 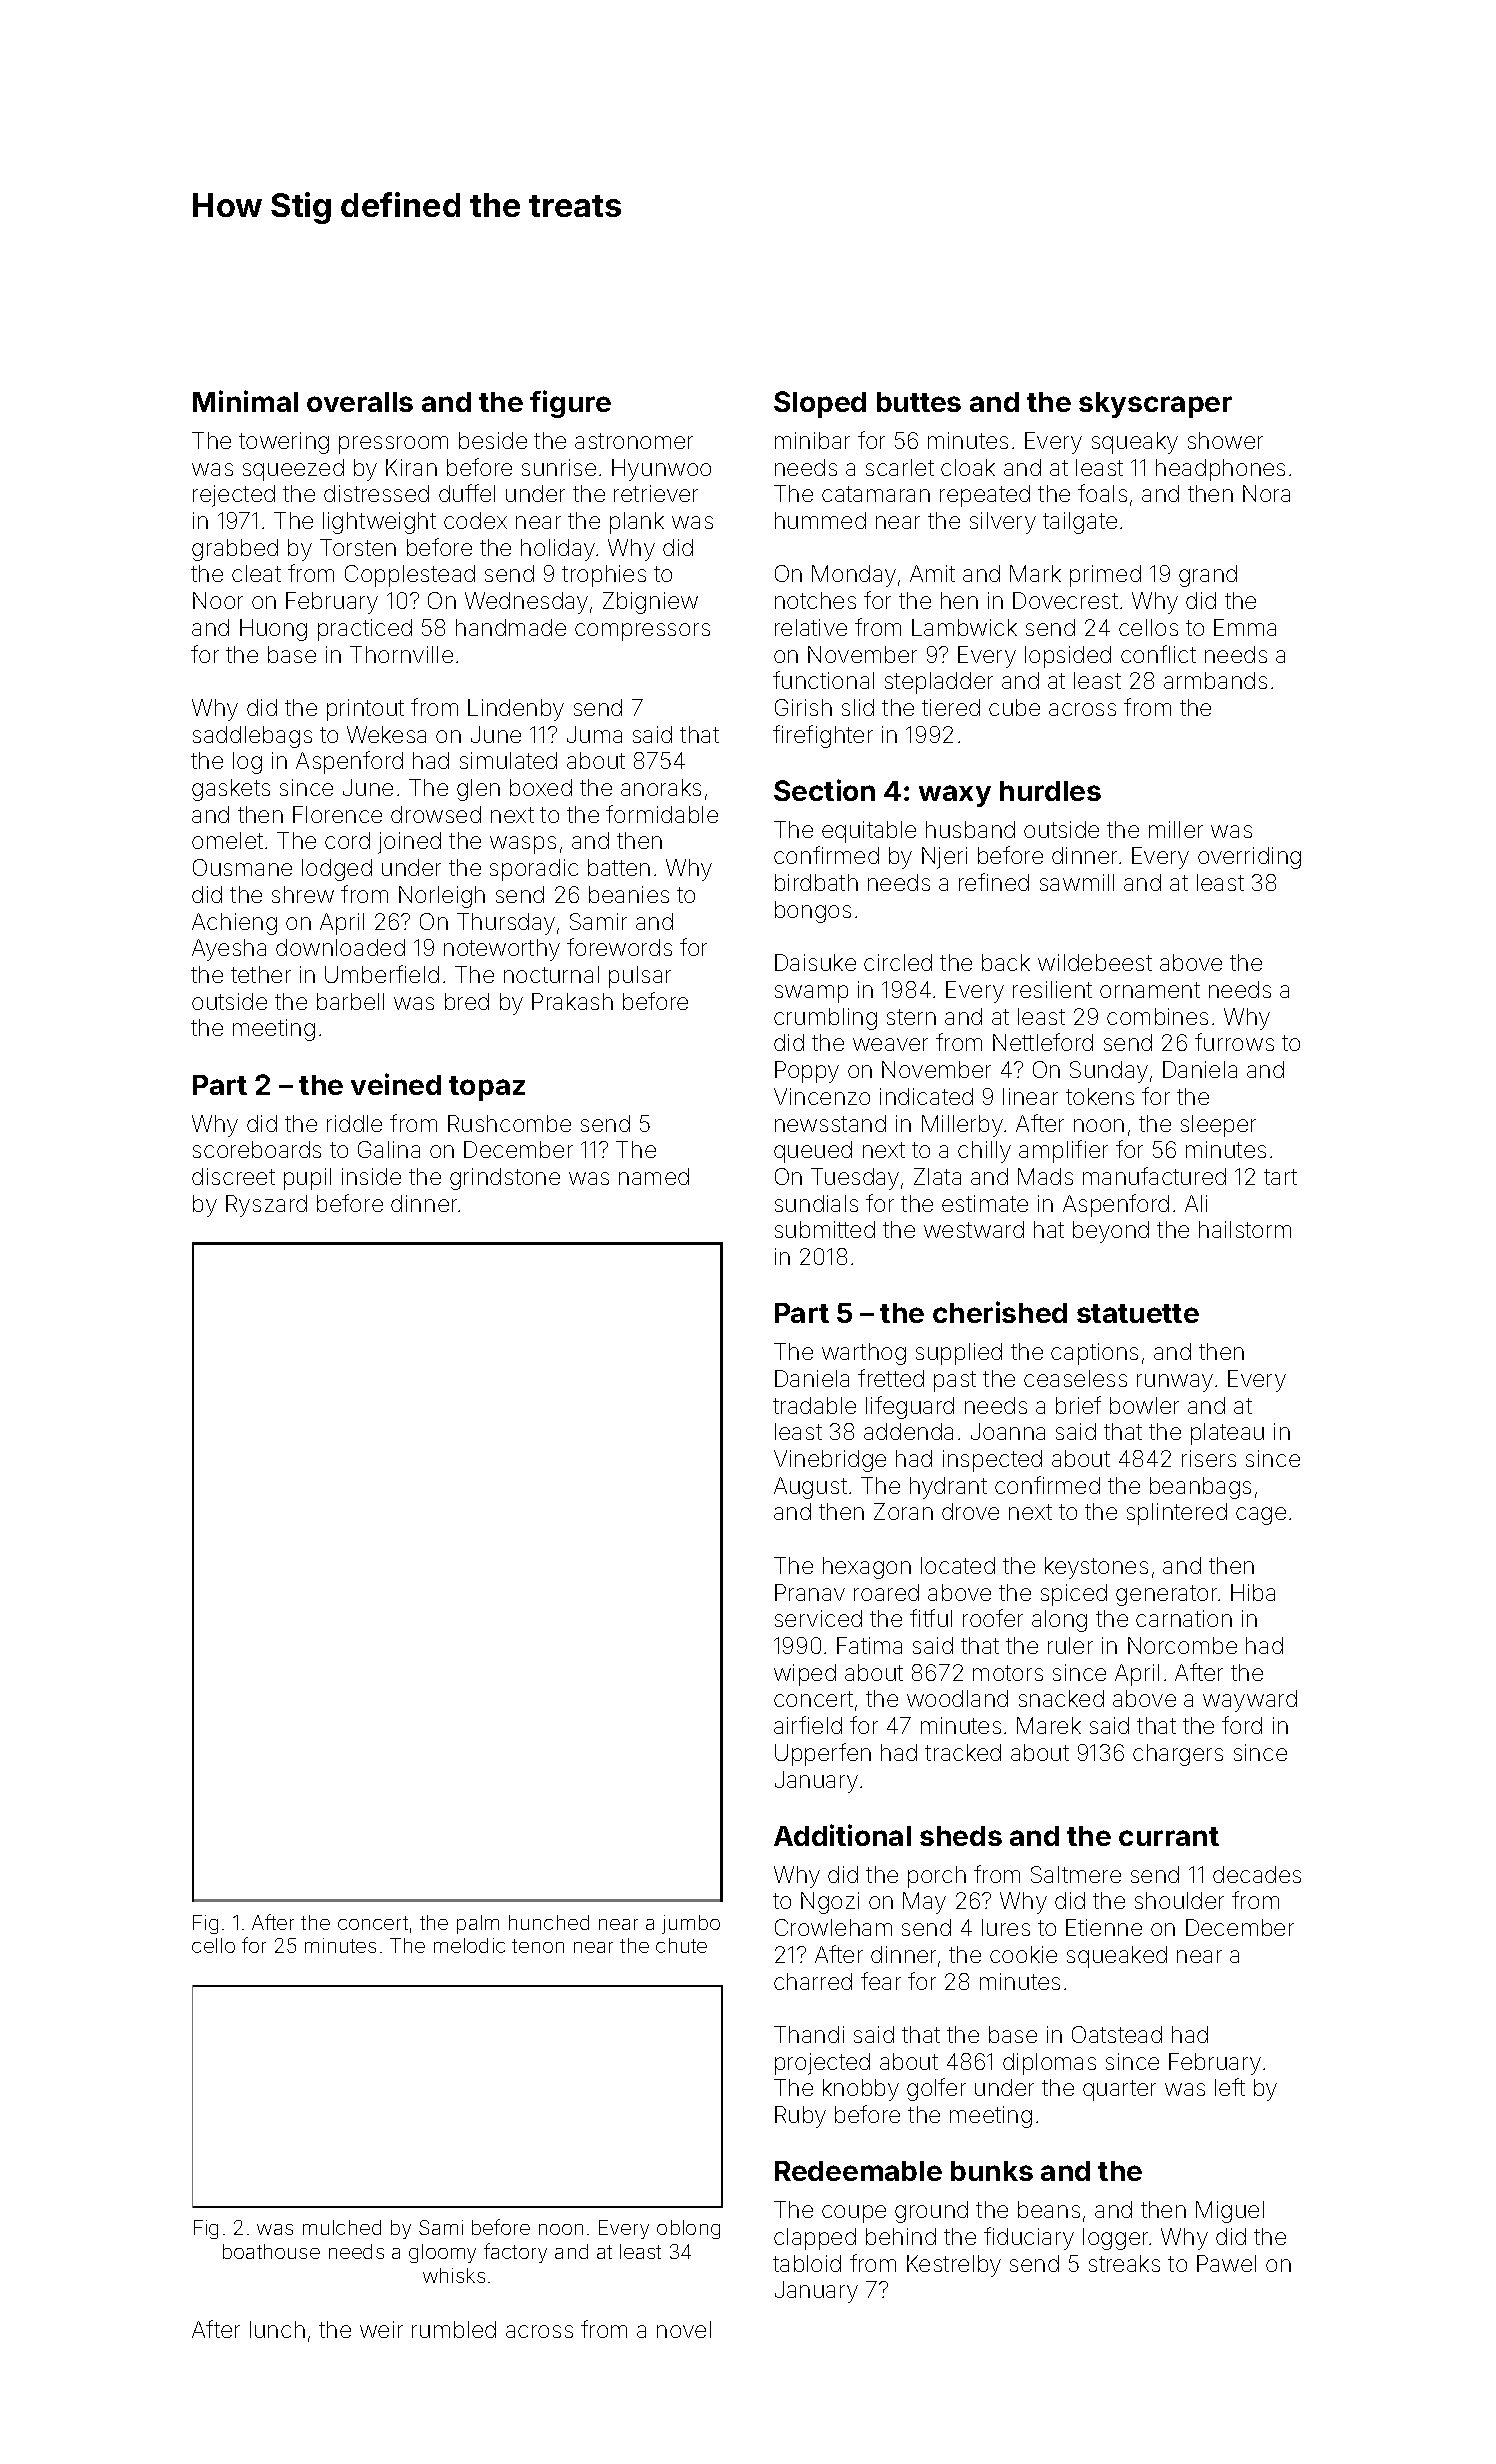 What do you see at coordinates (932, 573) in the page?
I see `Amit` at bounding box center [932, 573].
